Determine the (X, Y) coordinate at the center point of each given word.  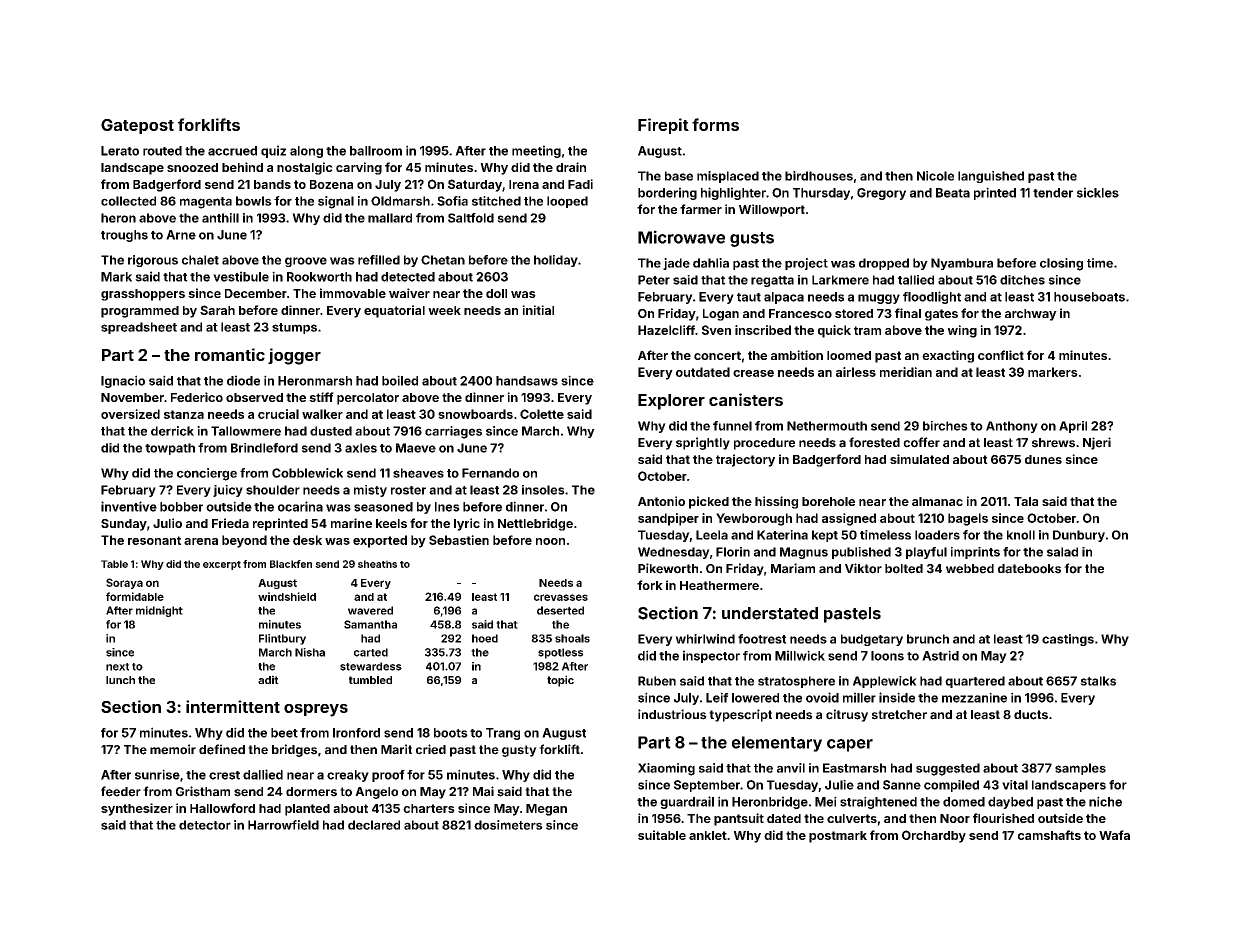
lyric (467, 524)
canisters (746, 399)
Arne (181, 235)
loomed (849, 355)
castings (1068, 640)
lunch (120, 680)
